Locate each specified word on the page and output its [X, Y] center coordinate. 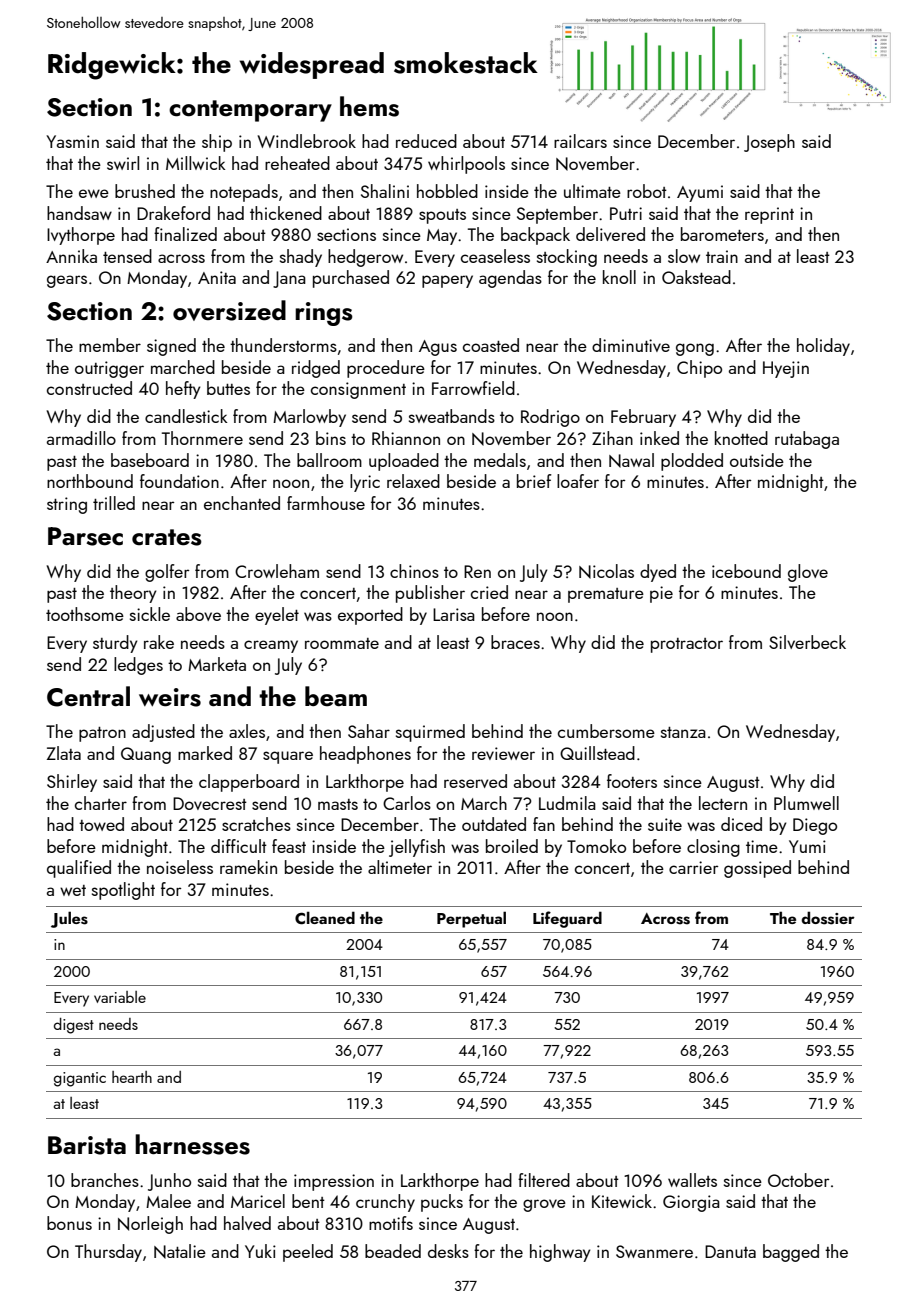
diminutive [631, 345]
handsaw [79, 213]
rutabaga [807, 440]
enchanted [242, 503]
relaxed [413, 481]
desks [448, 1251]
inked [659, 438]
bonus [69, 1223]
